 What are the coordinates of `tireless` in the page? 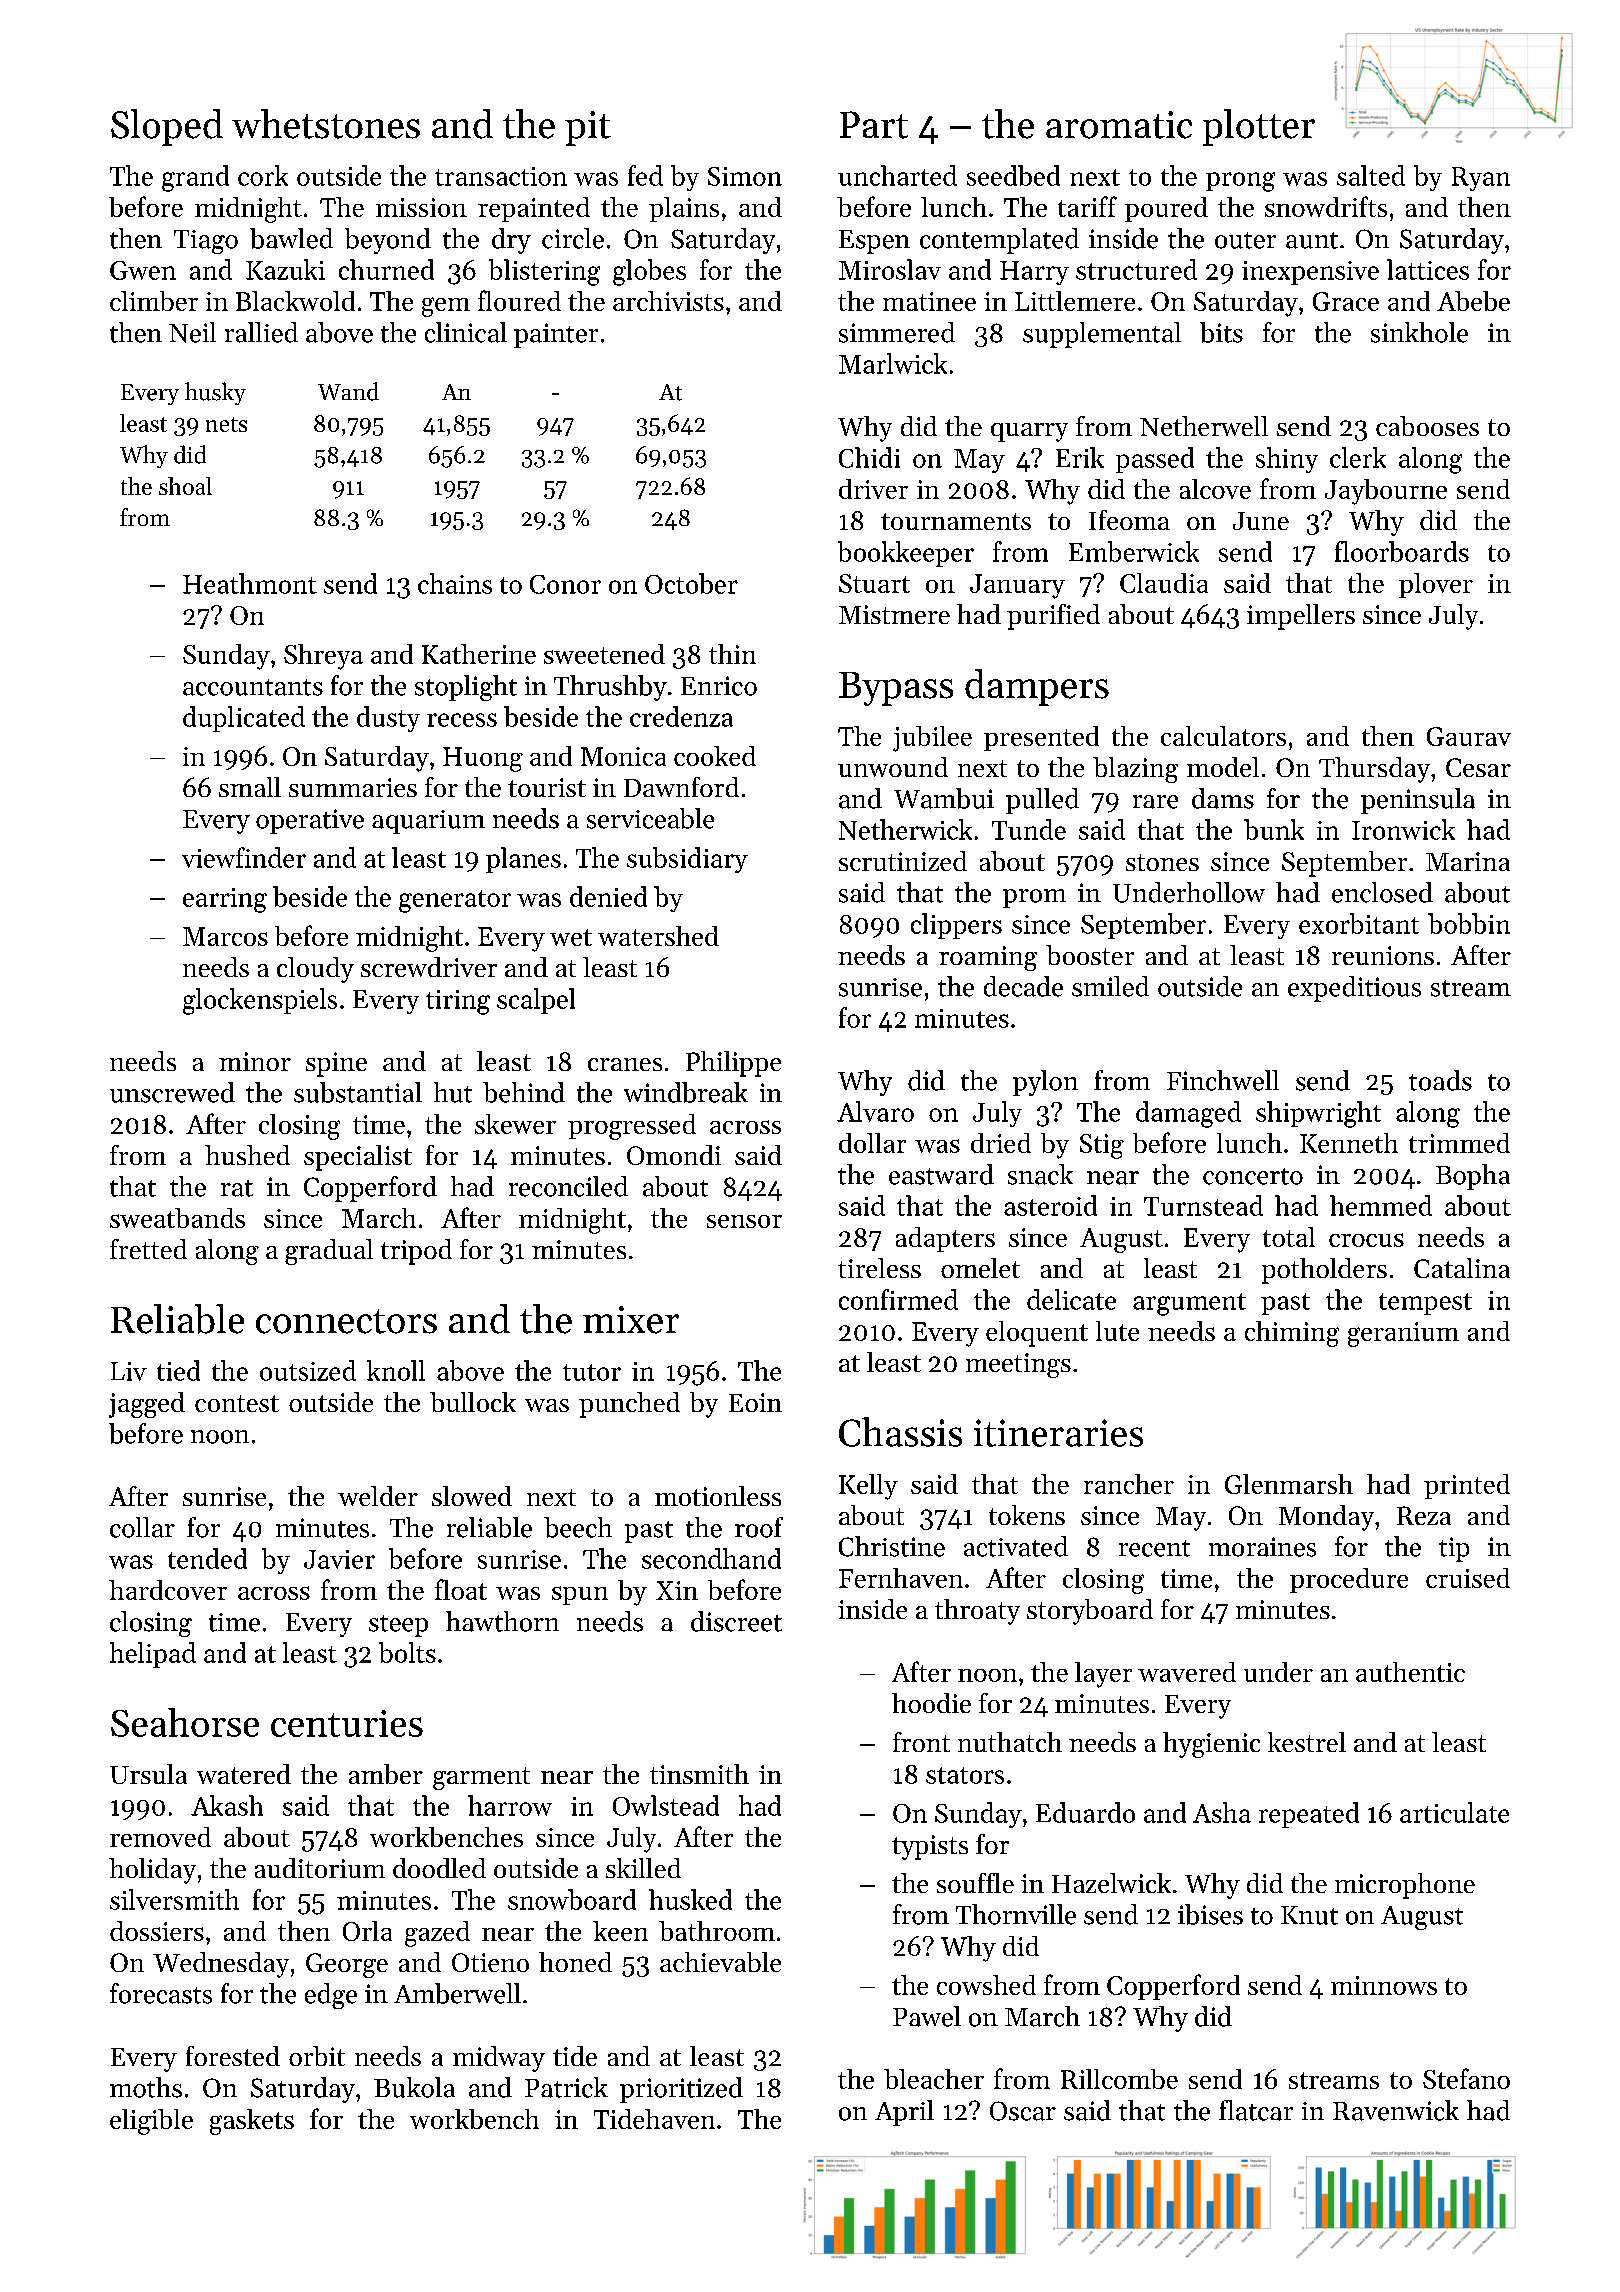 It's located at (879, 1268).
